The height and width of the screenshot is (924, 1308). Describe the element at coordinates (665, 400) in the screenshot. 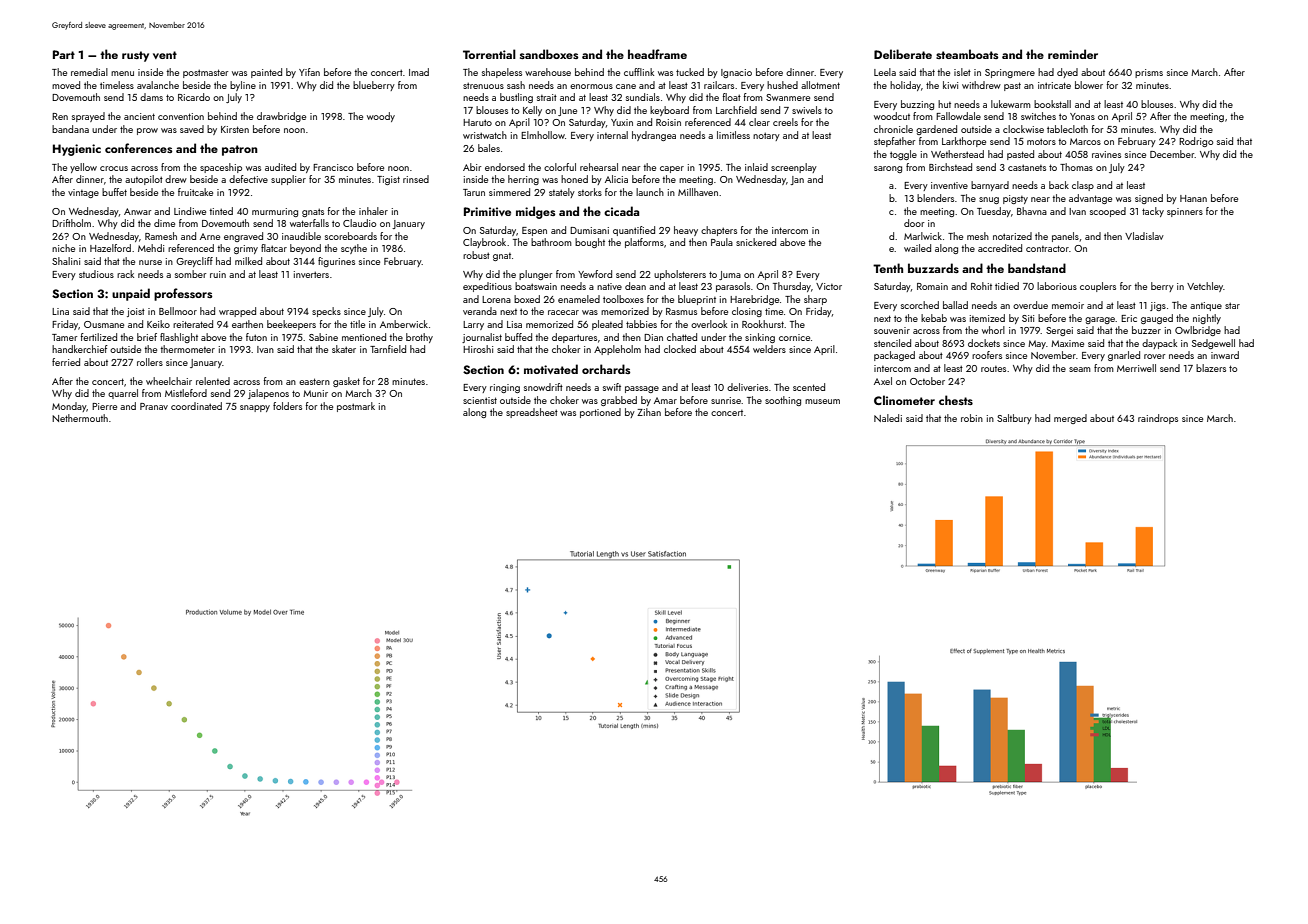

I see `Amar` at that location.
